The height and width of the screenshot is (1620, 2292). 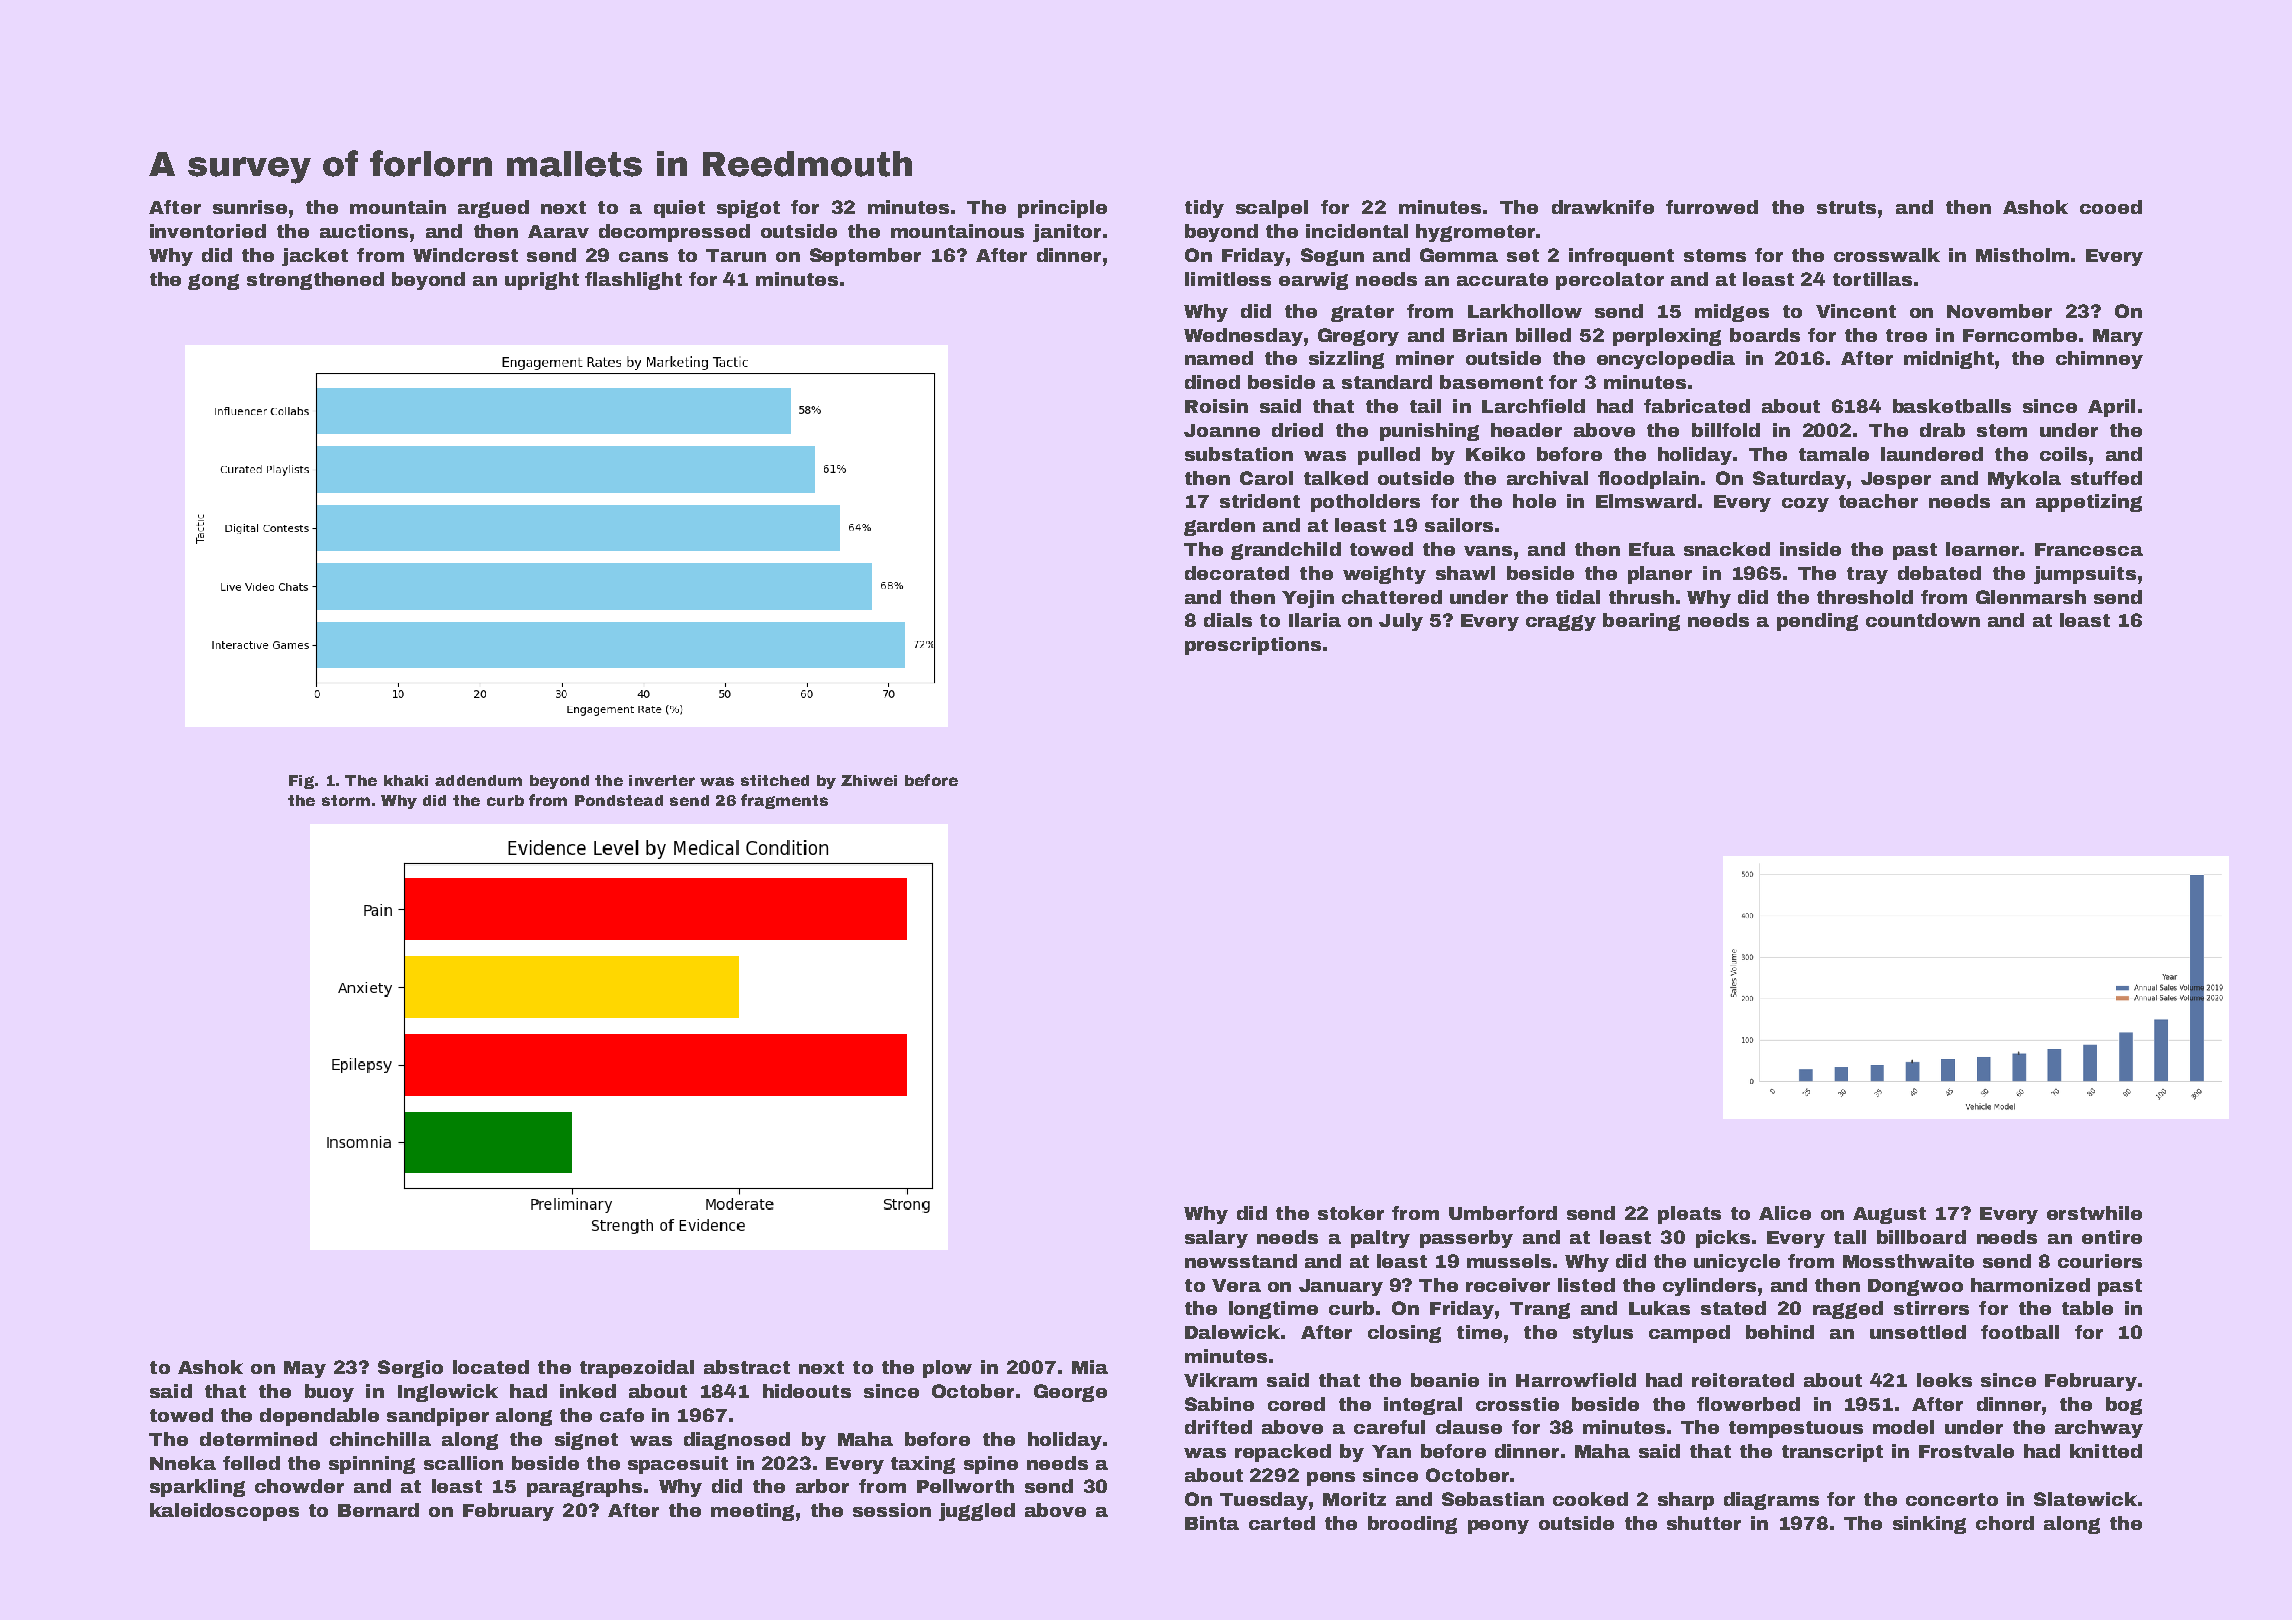 I want to click on pleats, so click(x=1689, y=1215).
